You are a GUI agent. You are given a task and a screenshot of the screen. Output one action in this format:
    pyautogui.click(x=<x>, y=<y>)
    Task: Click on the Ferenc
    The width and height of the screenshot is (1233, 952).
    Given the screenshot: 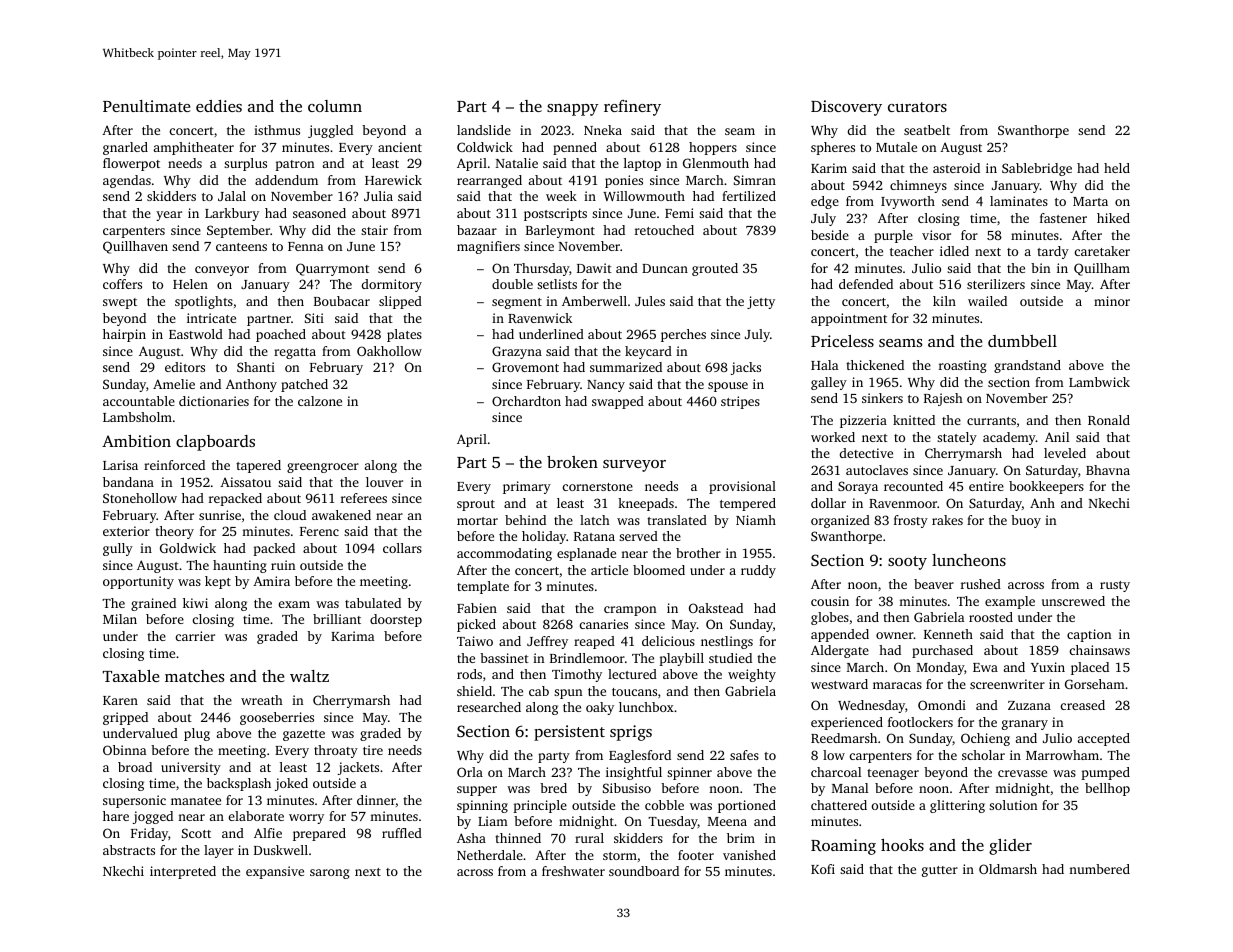 What is the action you would take?
    pyautogui.click(x=319, y=531)
